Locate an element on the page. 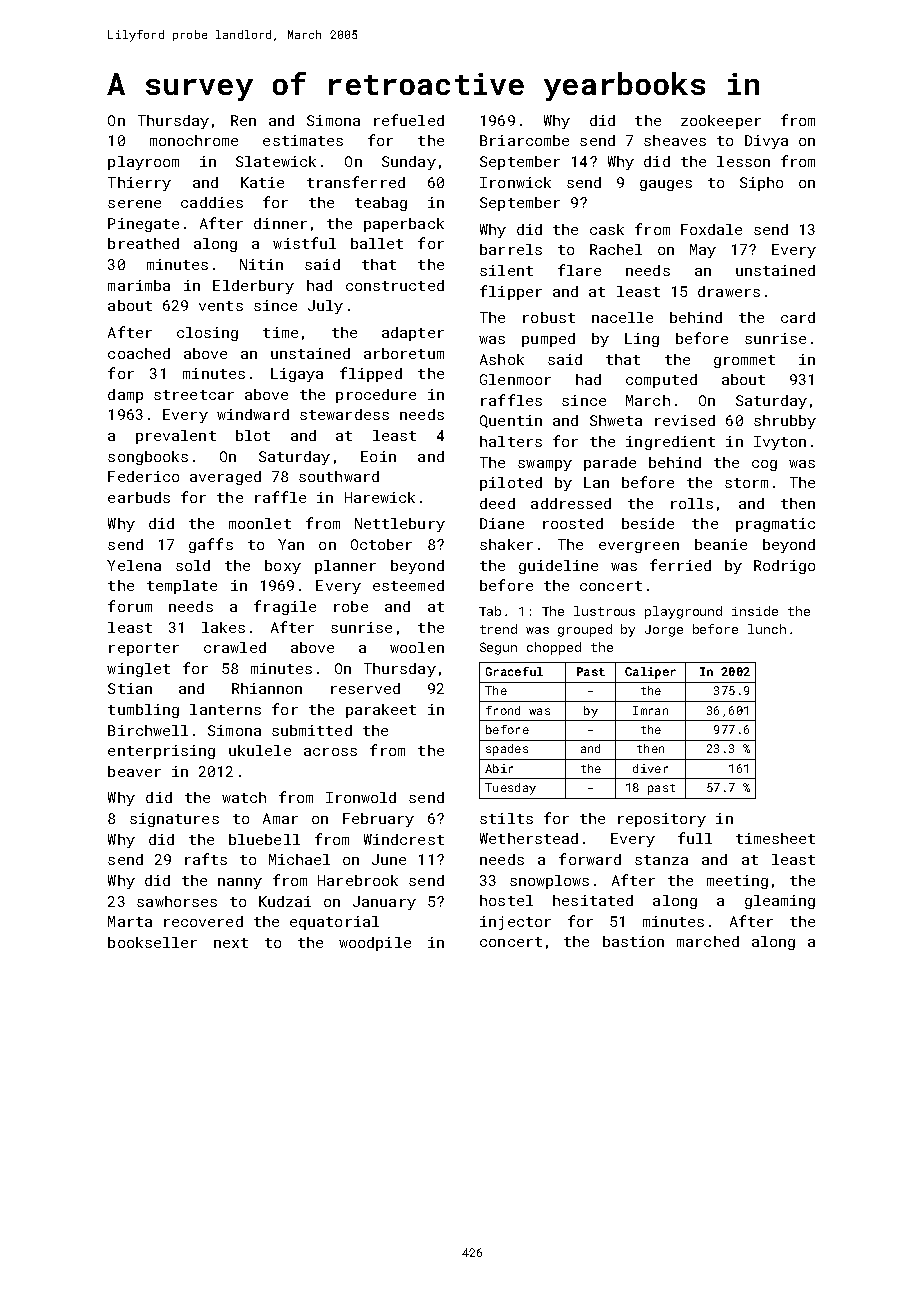 This document has height=1308, width=924. card is located at coordinates (798, 317).
